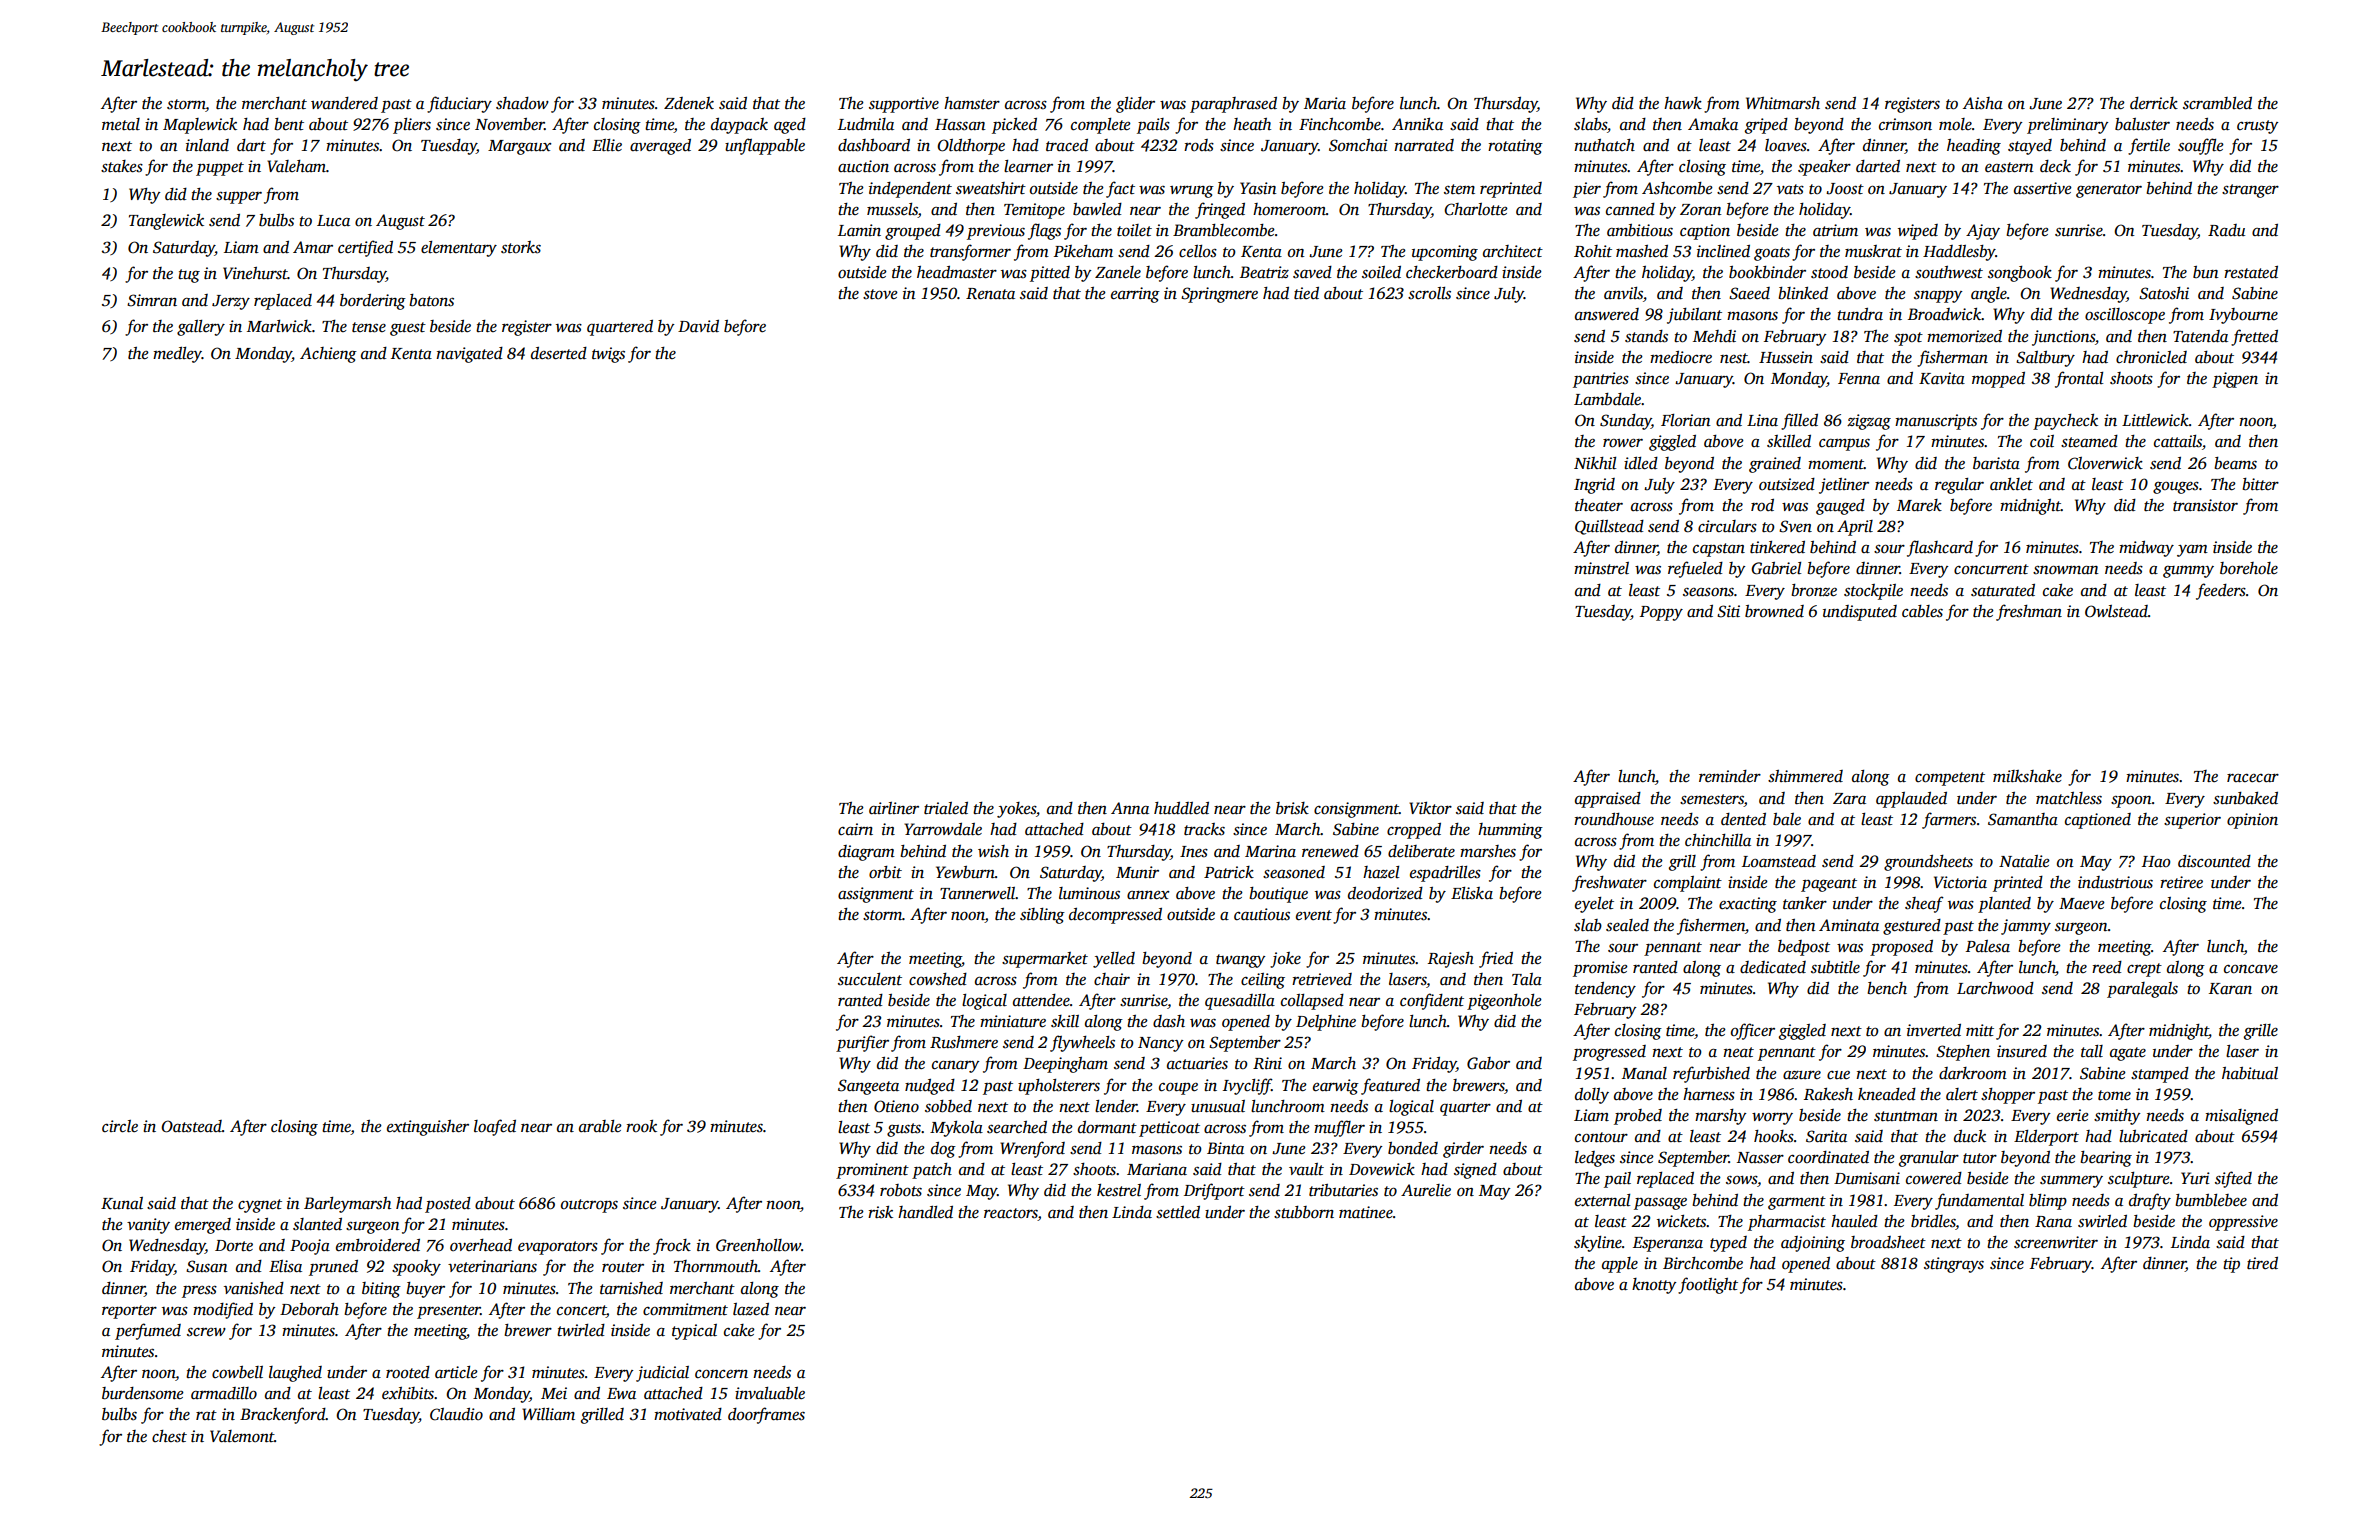  I want to click on tundra, so click(1860, 314).
